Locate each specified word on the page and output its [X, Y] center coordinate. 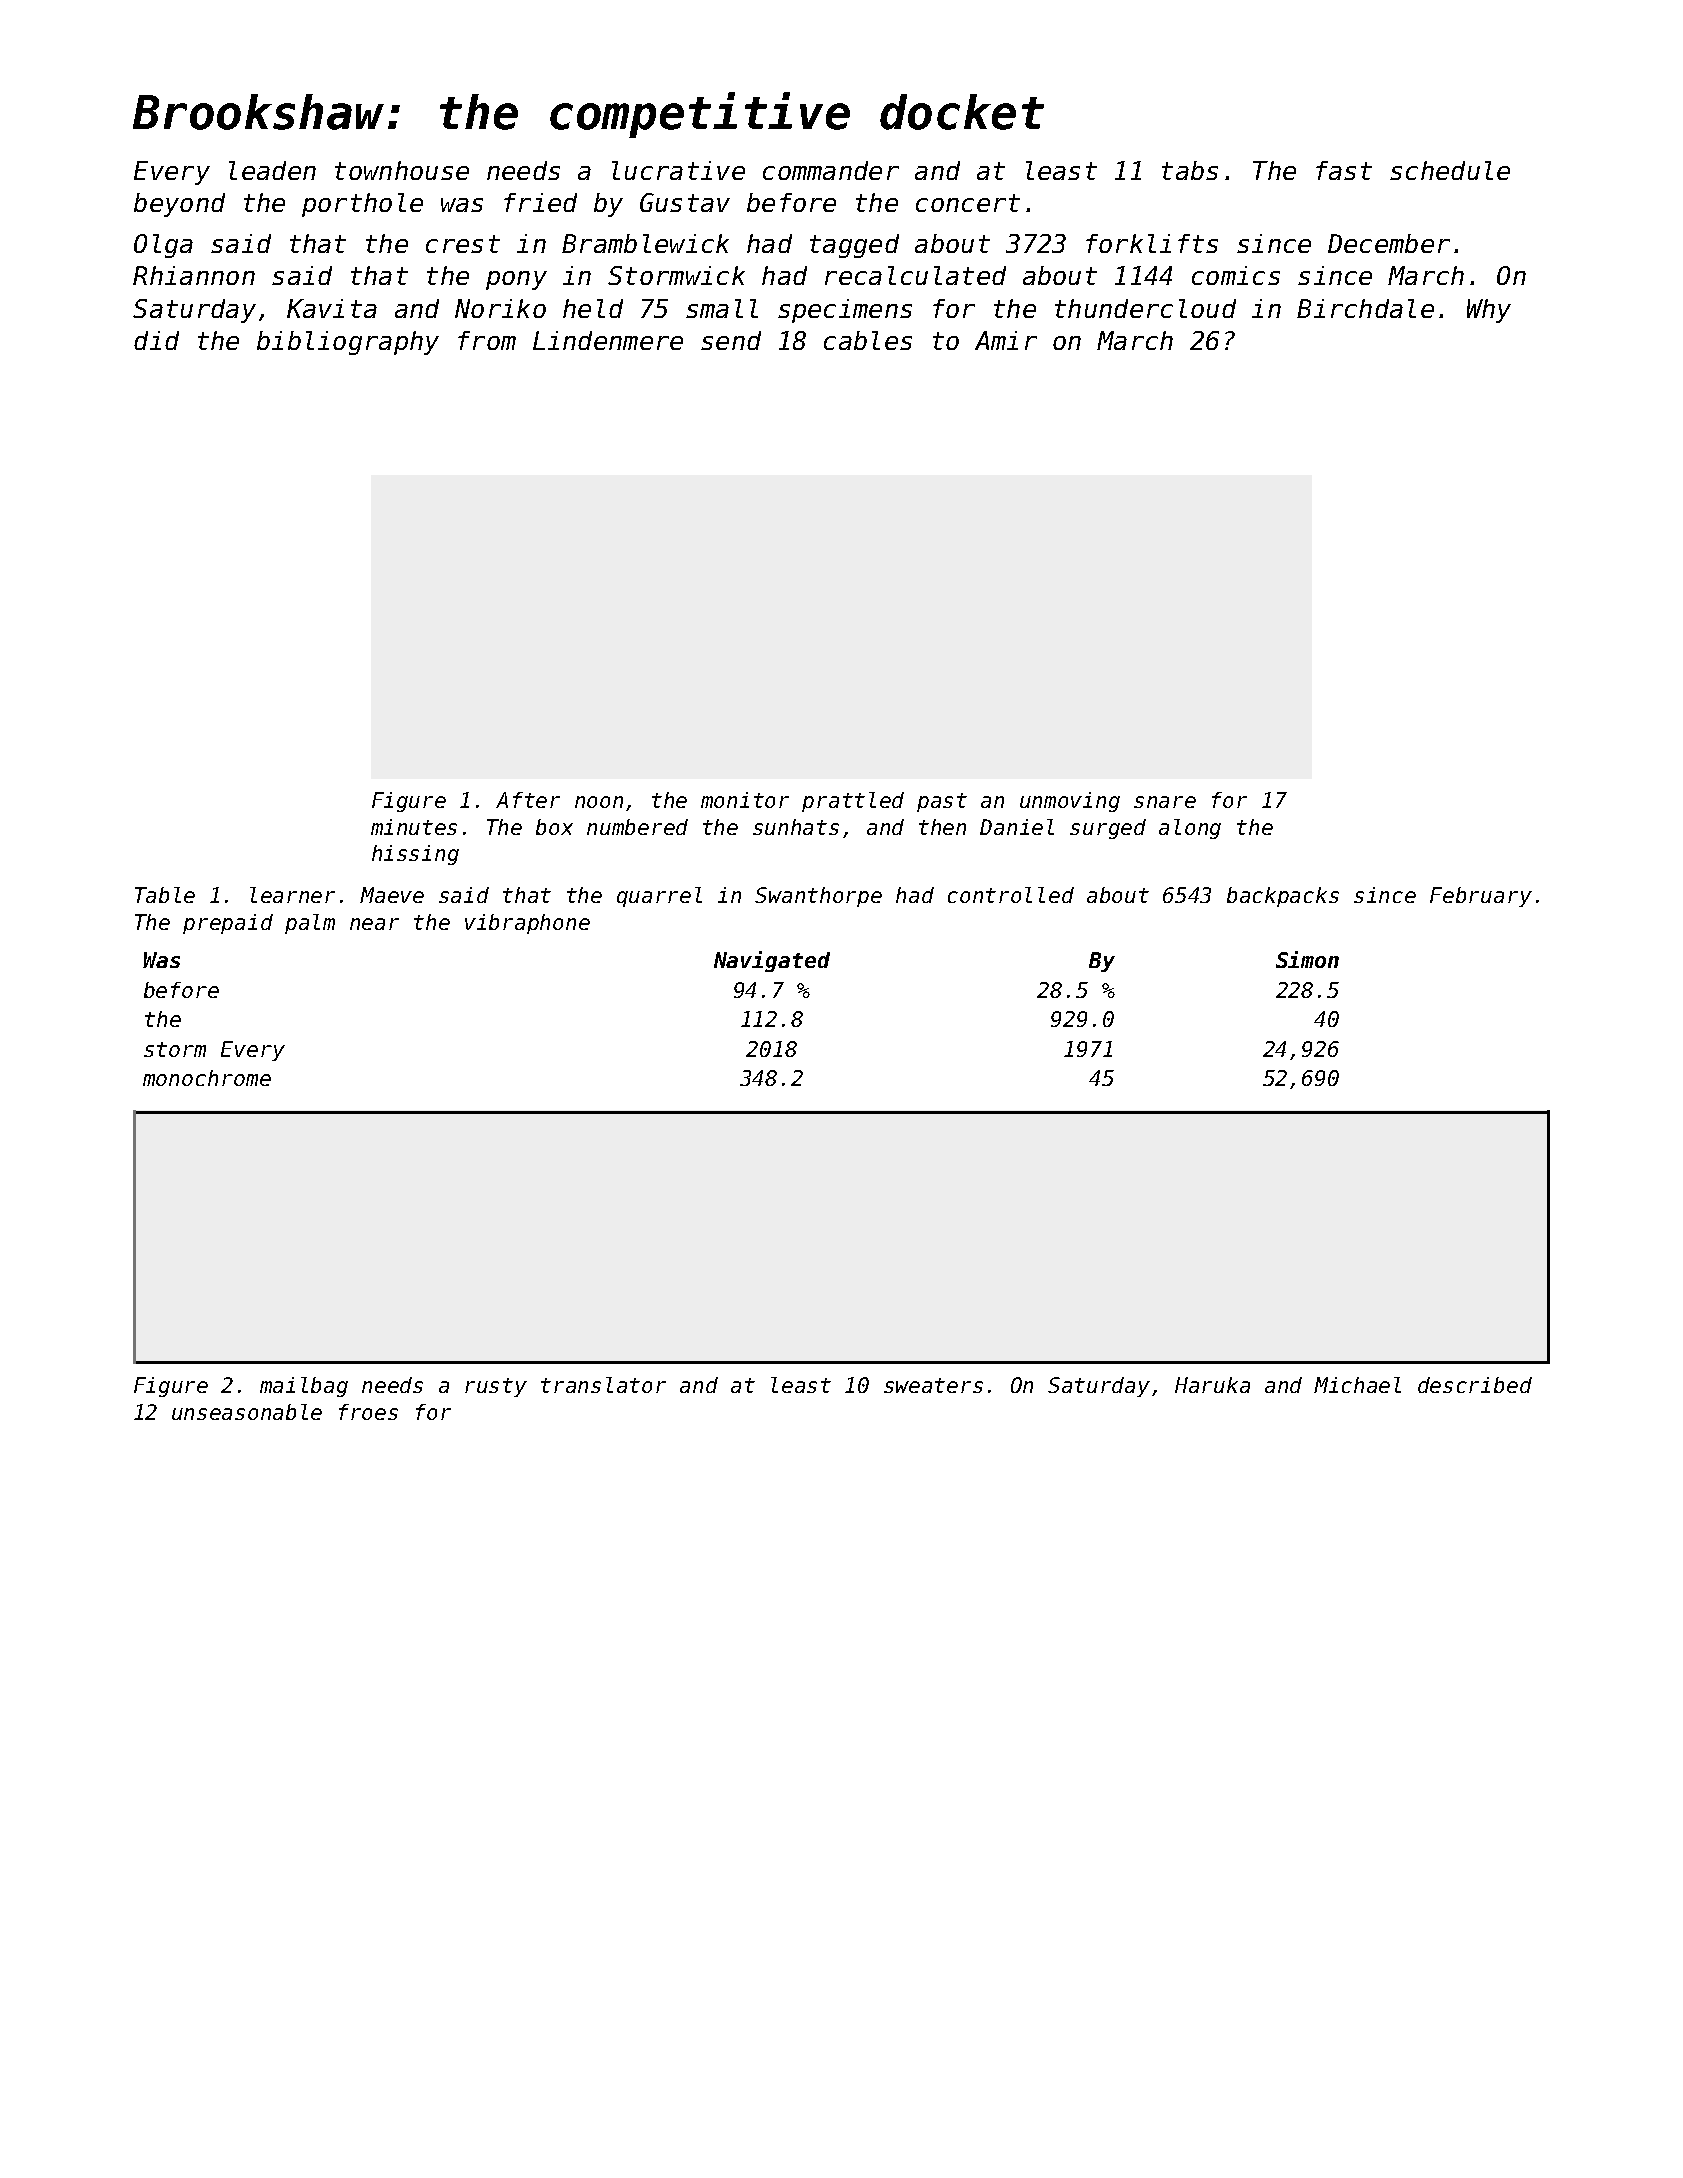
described [1475, 1385]
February [1481, 897]
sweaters [933, 1385]
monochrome [207, 1078]
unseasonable [247, 1412]
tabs [1190, 170]
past [942, 802]
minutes [414, 827]
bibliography [348, 343]
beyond [179, 205]
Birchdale [1365, 308]
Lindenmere [608, 340]
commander [831, 170]
